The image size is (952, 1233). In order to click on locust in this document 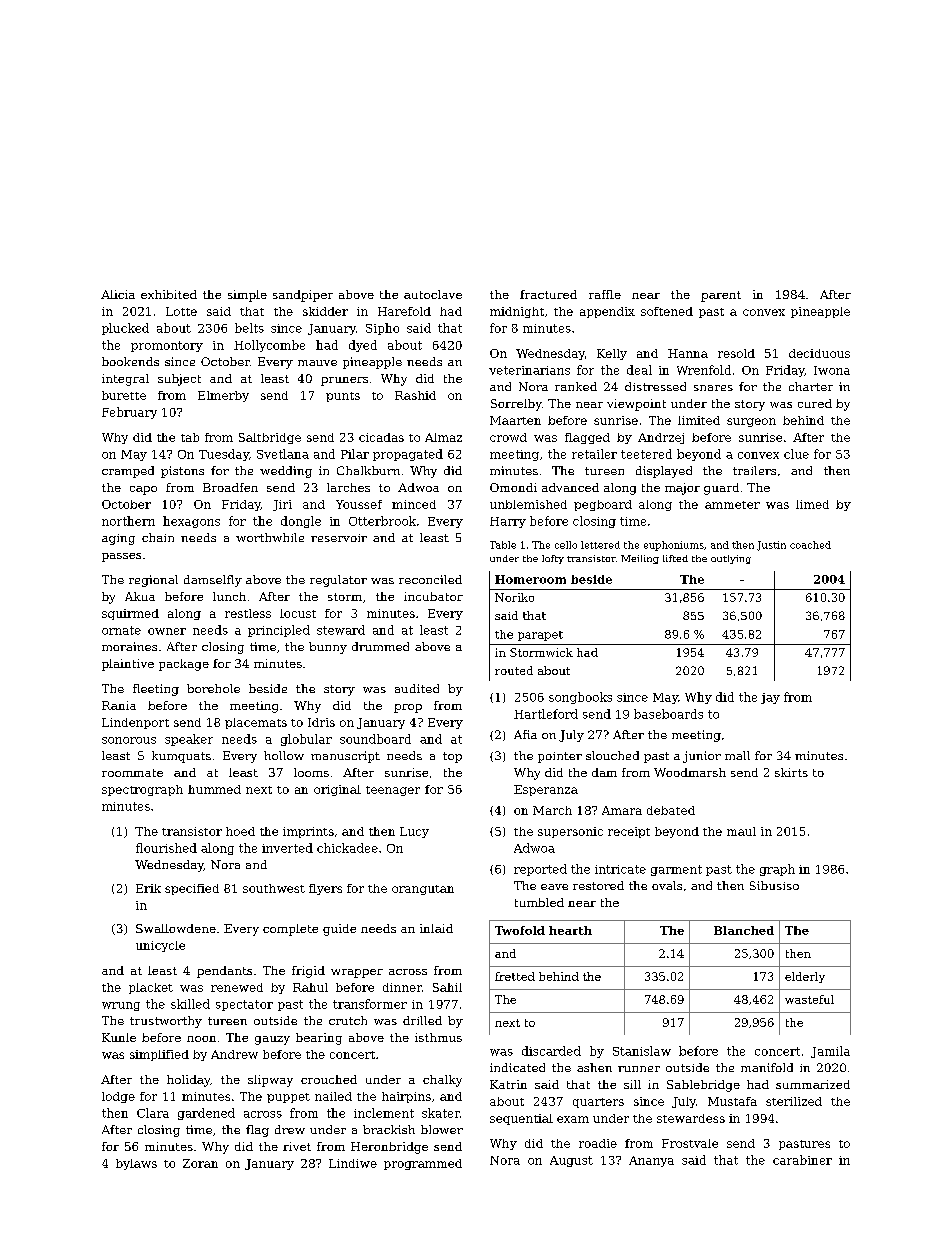, I will do `click(298, 613)`.
